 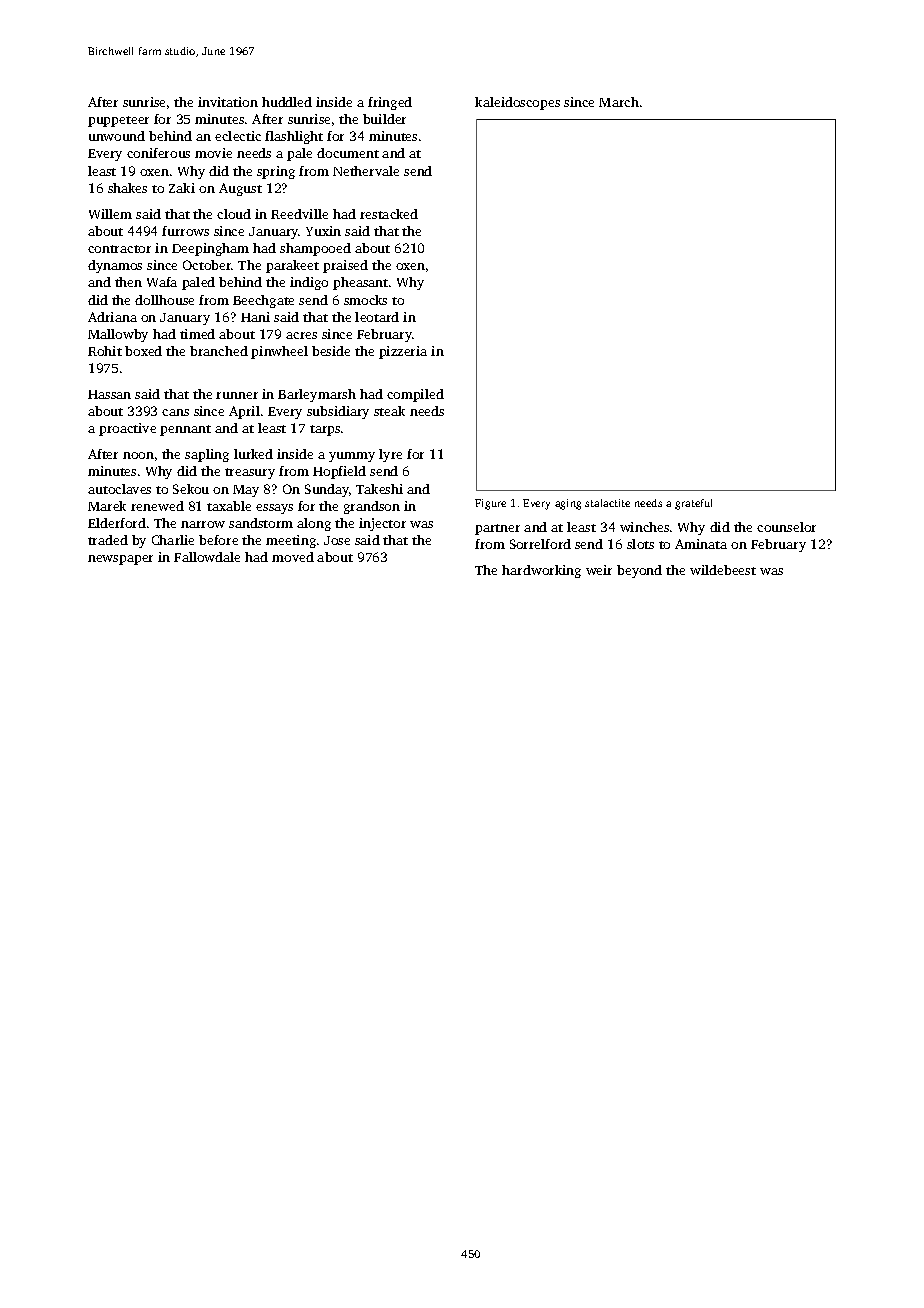 What do you see at coordinates (345, 266) in the screenshot?
I see `praised` at bounding box center [345, 266].
